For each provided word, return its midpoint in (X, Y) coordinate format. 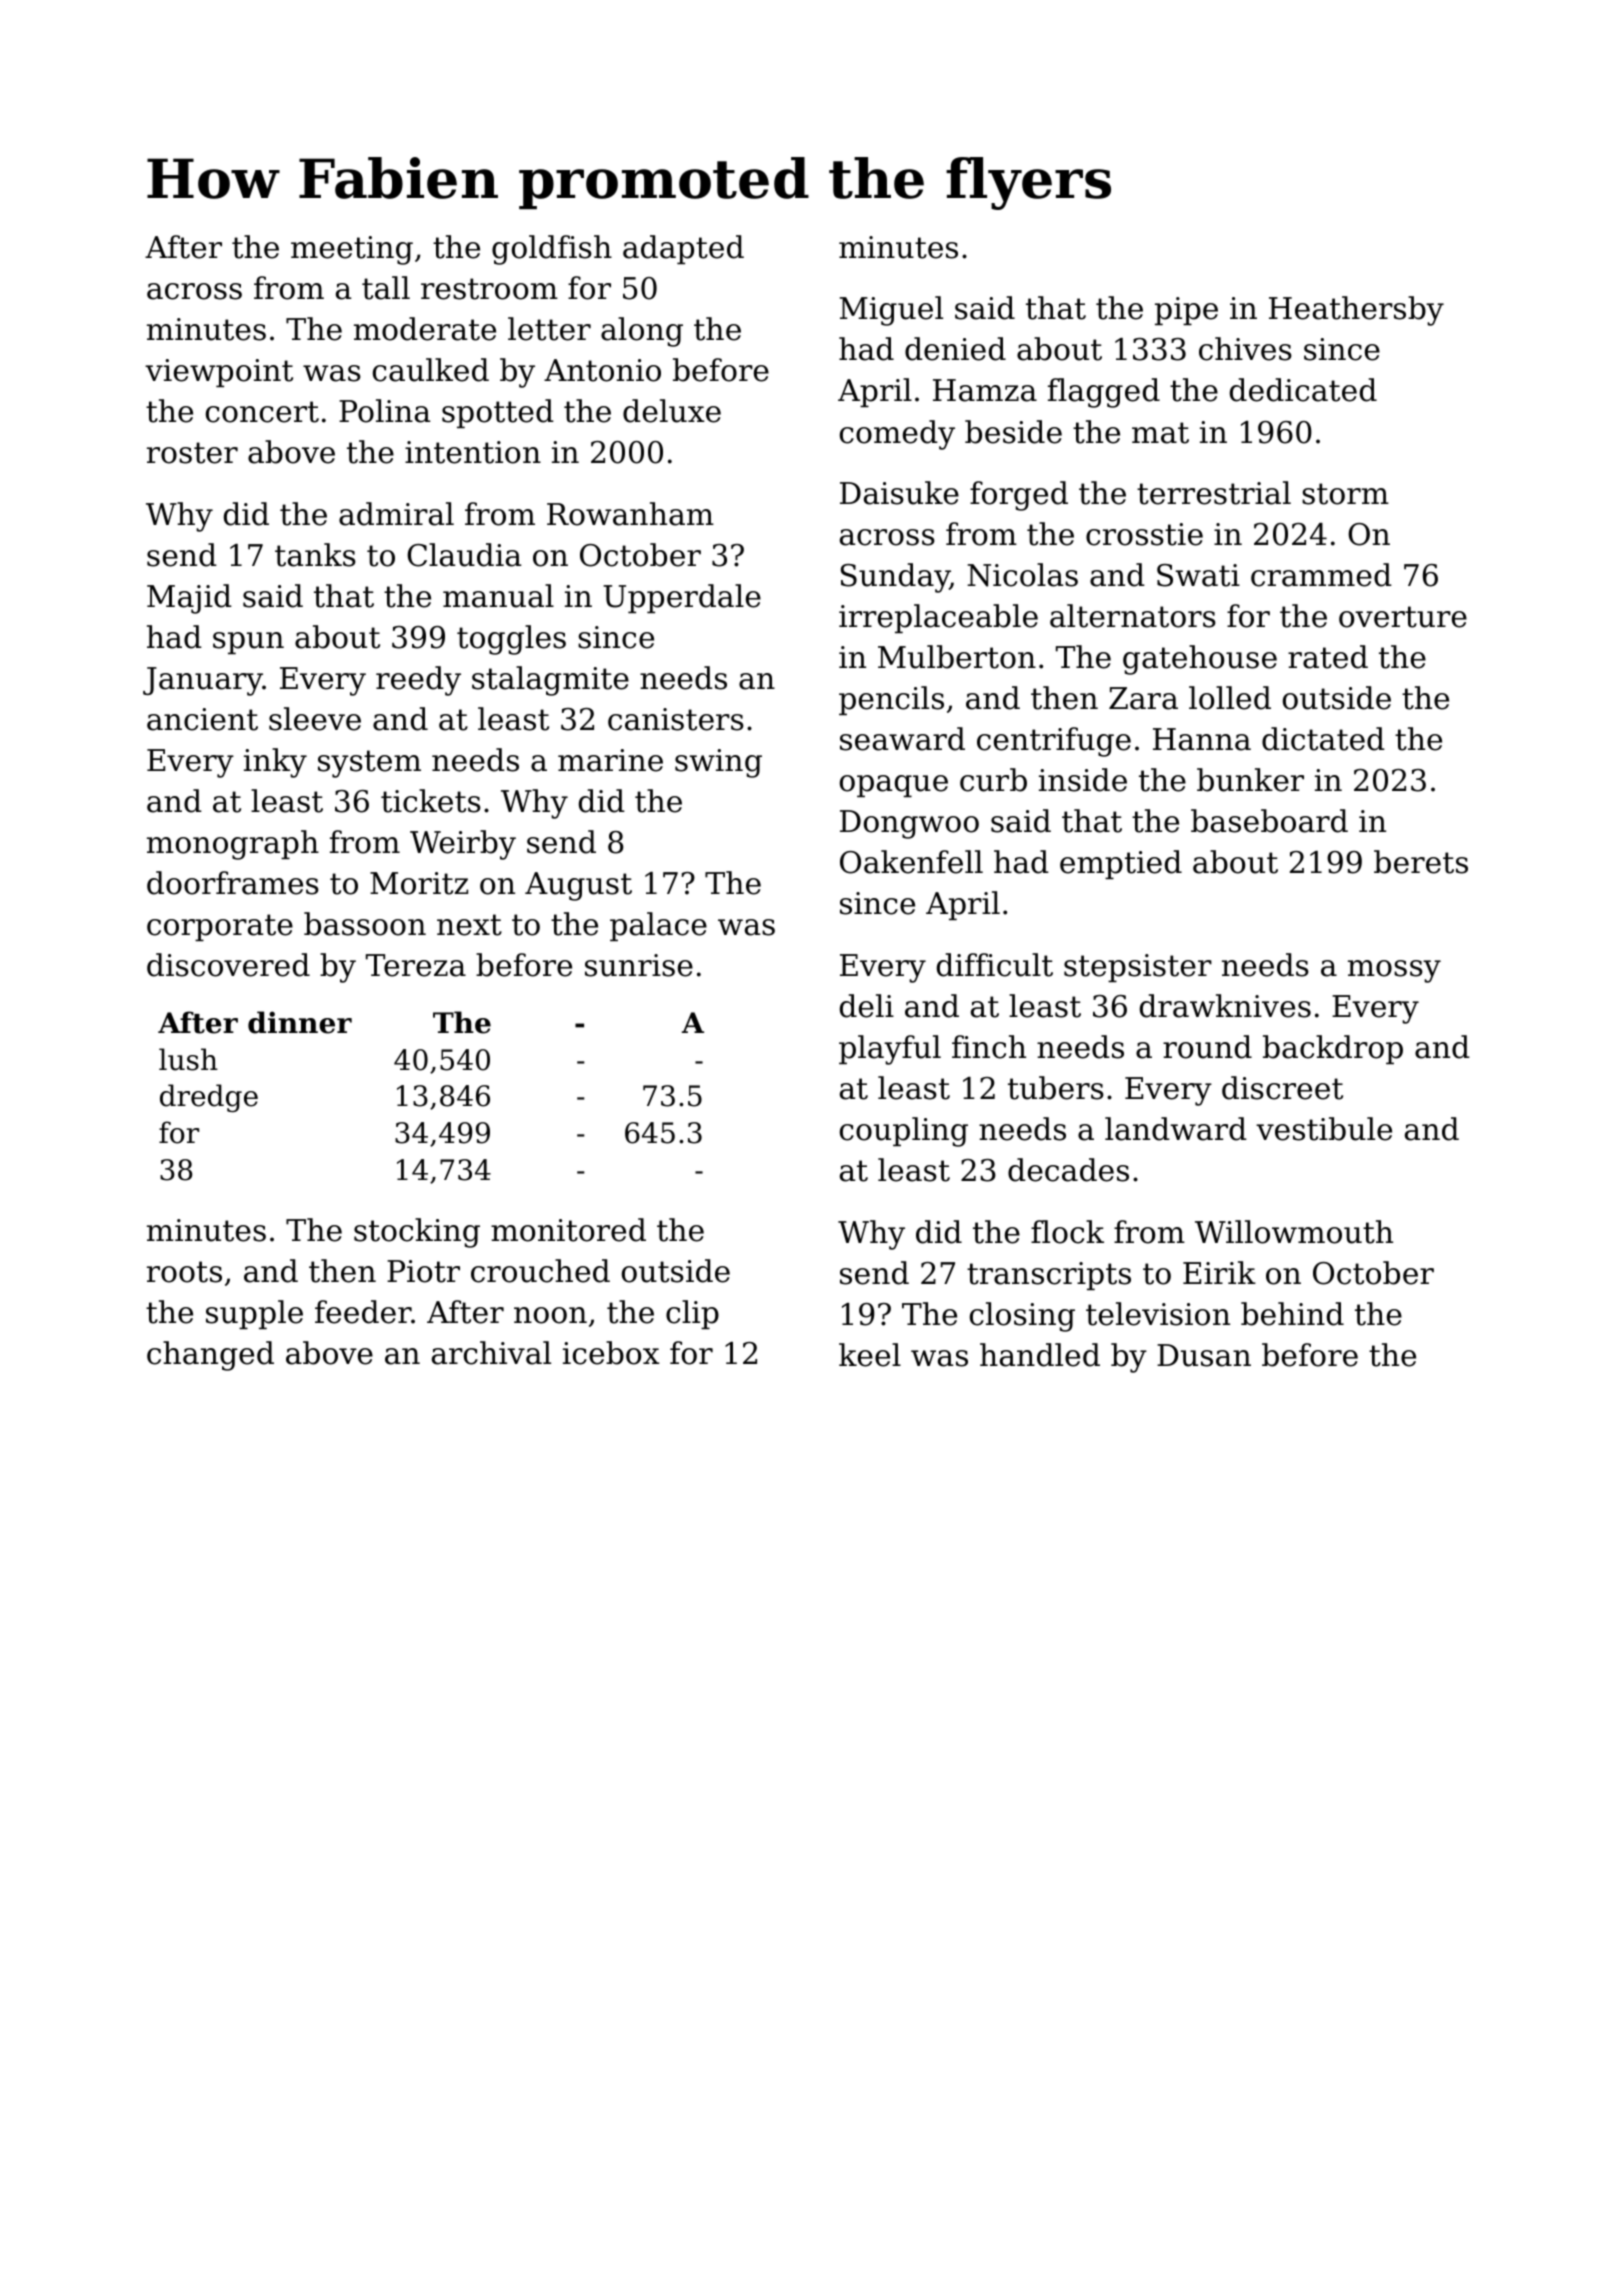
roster (192, 453)
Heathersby (1356, 311)
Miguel (891, 311)
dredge (209, 1098)
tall (386, 288)
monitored (568, 1230)
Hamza (985, 390)
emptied (1121, 864)
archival (491, 1353)
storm (1345, 494)
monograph (233, 845)
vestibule (1324, 1129)
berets (1421, 862)
